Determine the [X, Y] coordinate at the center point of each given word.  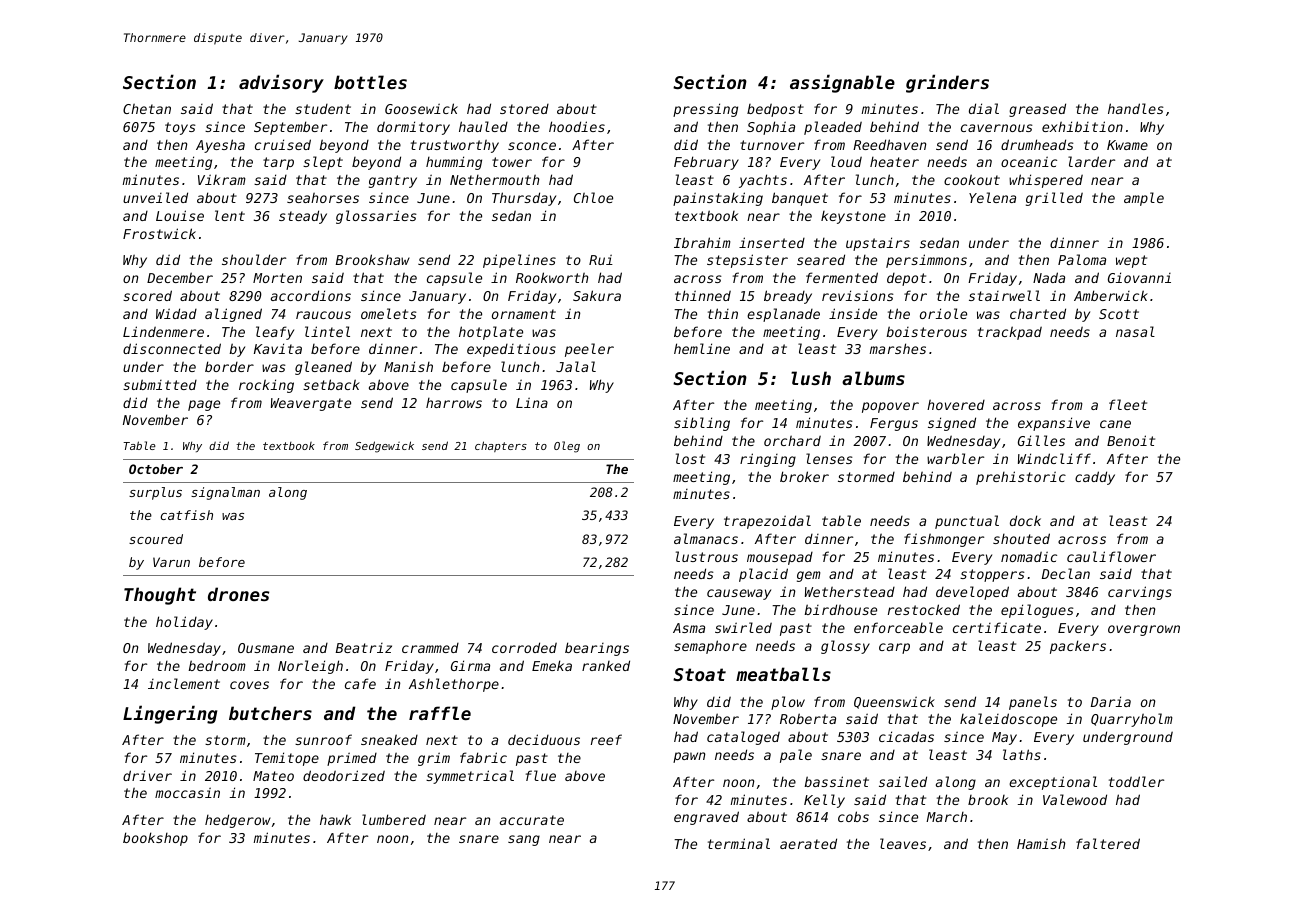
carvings [1140, 593]
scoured [156, 539]
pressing [705, 110]
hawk [335, 819]
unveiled [155, 197]
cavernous [997, 128]
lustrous [707, 556]
